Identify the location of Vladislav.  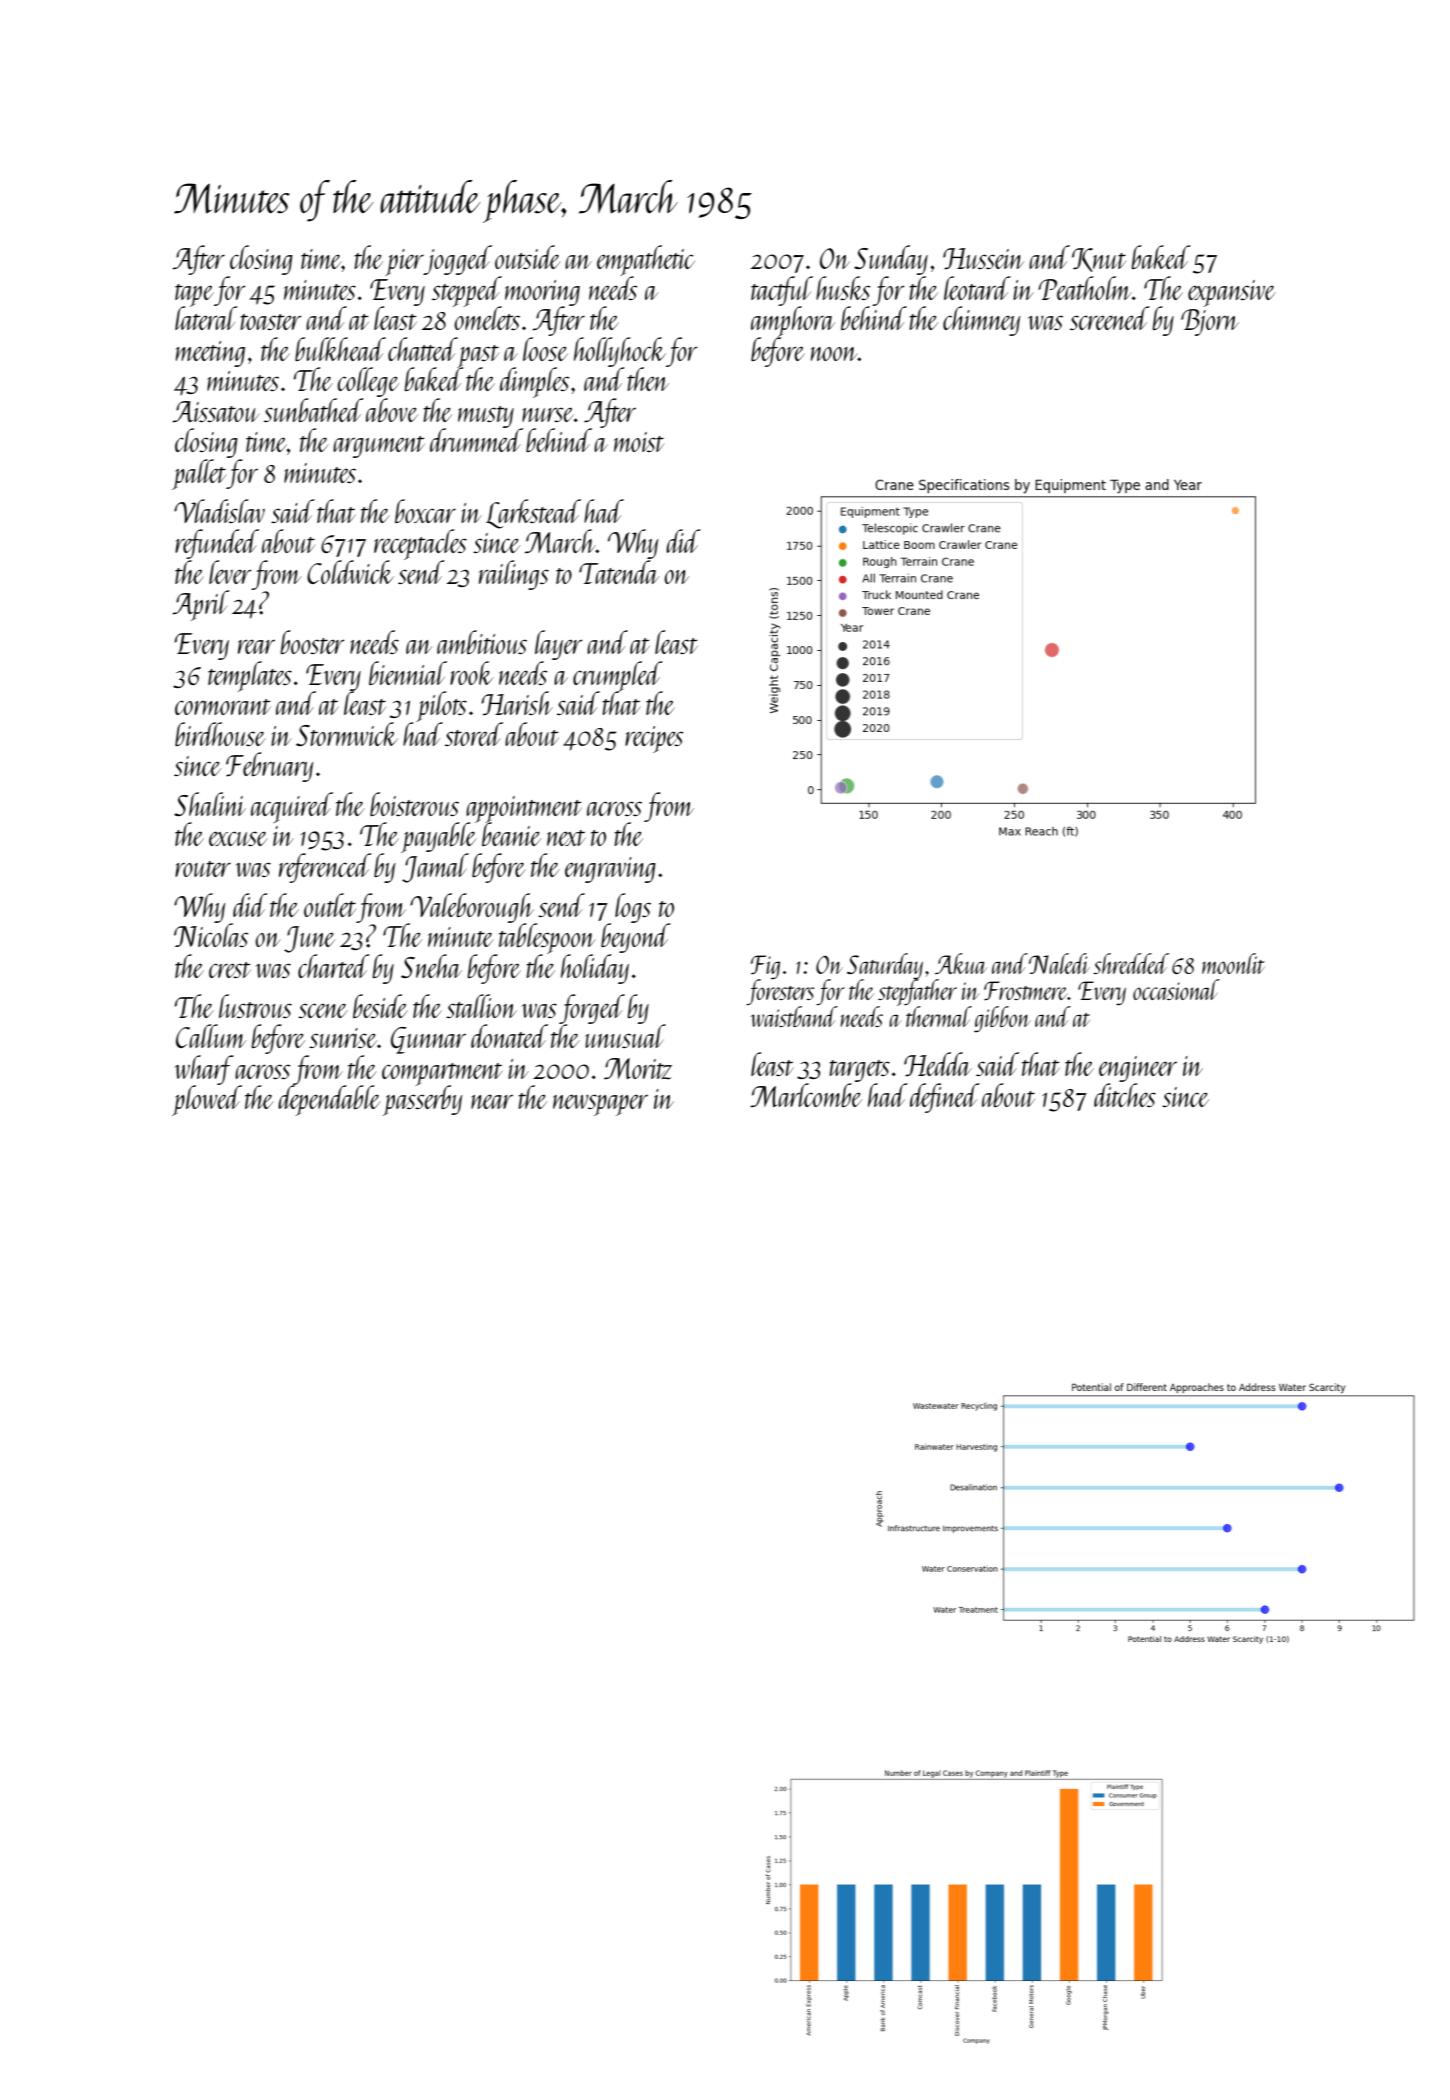
(219, 511).
